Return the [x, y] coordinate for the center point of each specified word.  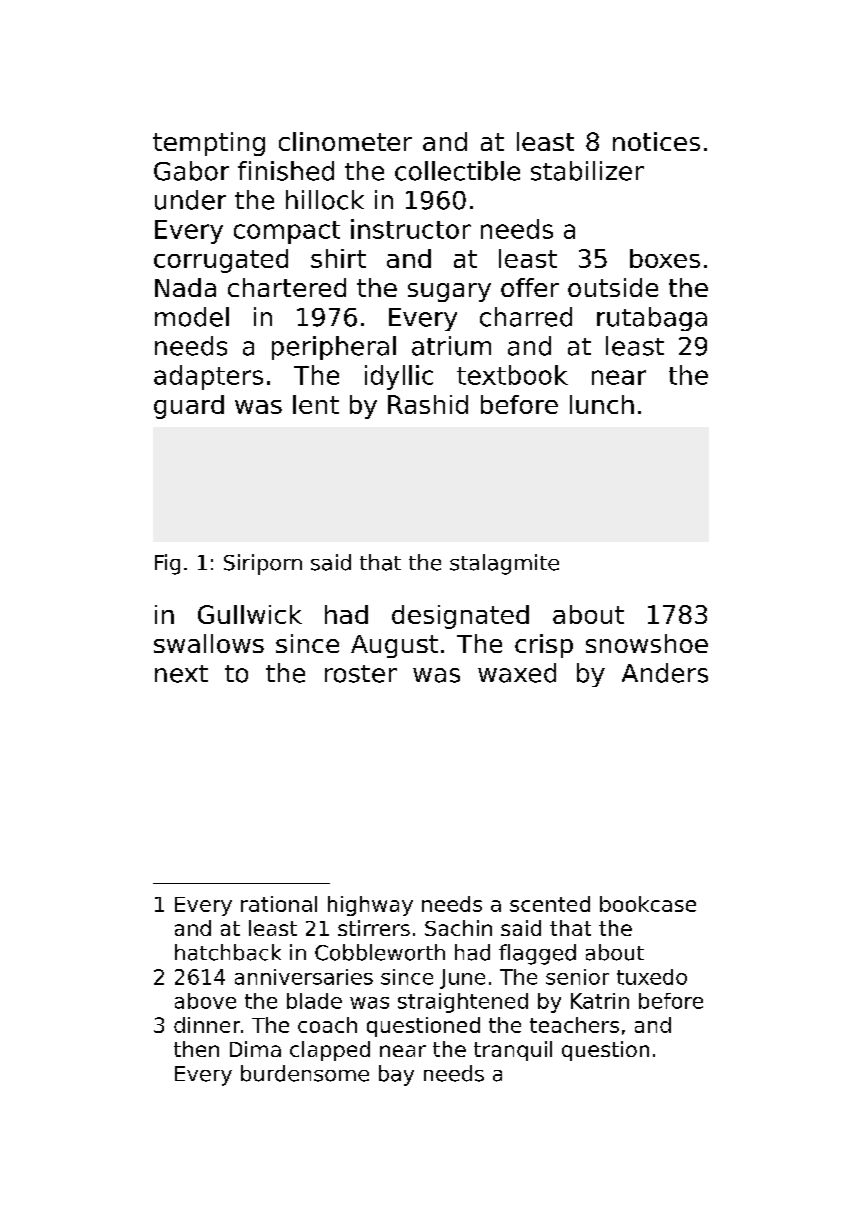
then [196, 1049]
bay [396, 1075]
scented [550, 904]
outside [613, 287]
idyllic [399, 377]
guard [189, 407]
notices [656, 141]
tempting [209, 144]
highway [370, 906]
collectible [457, 171]
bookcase [648, 904]
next [181, 674]
